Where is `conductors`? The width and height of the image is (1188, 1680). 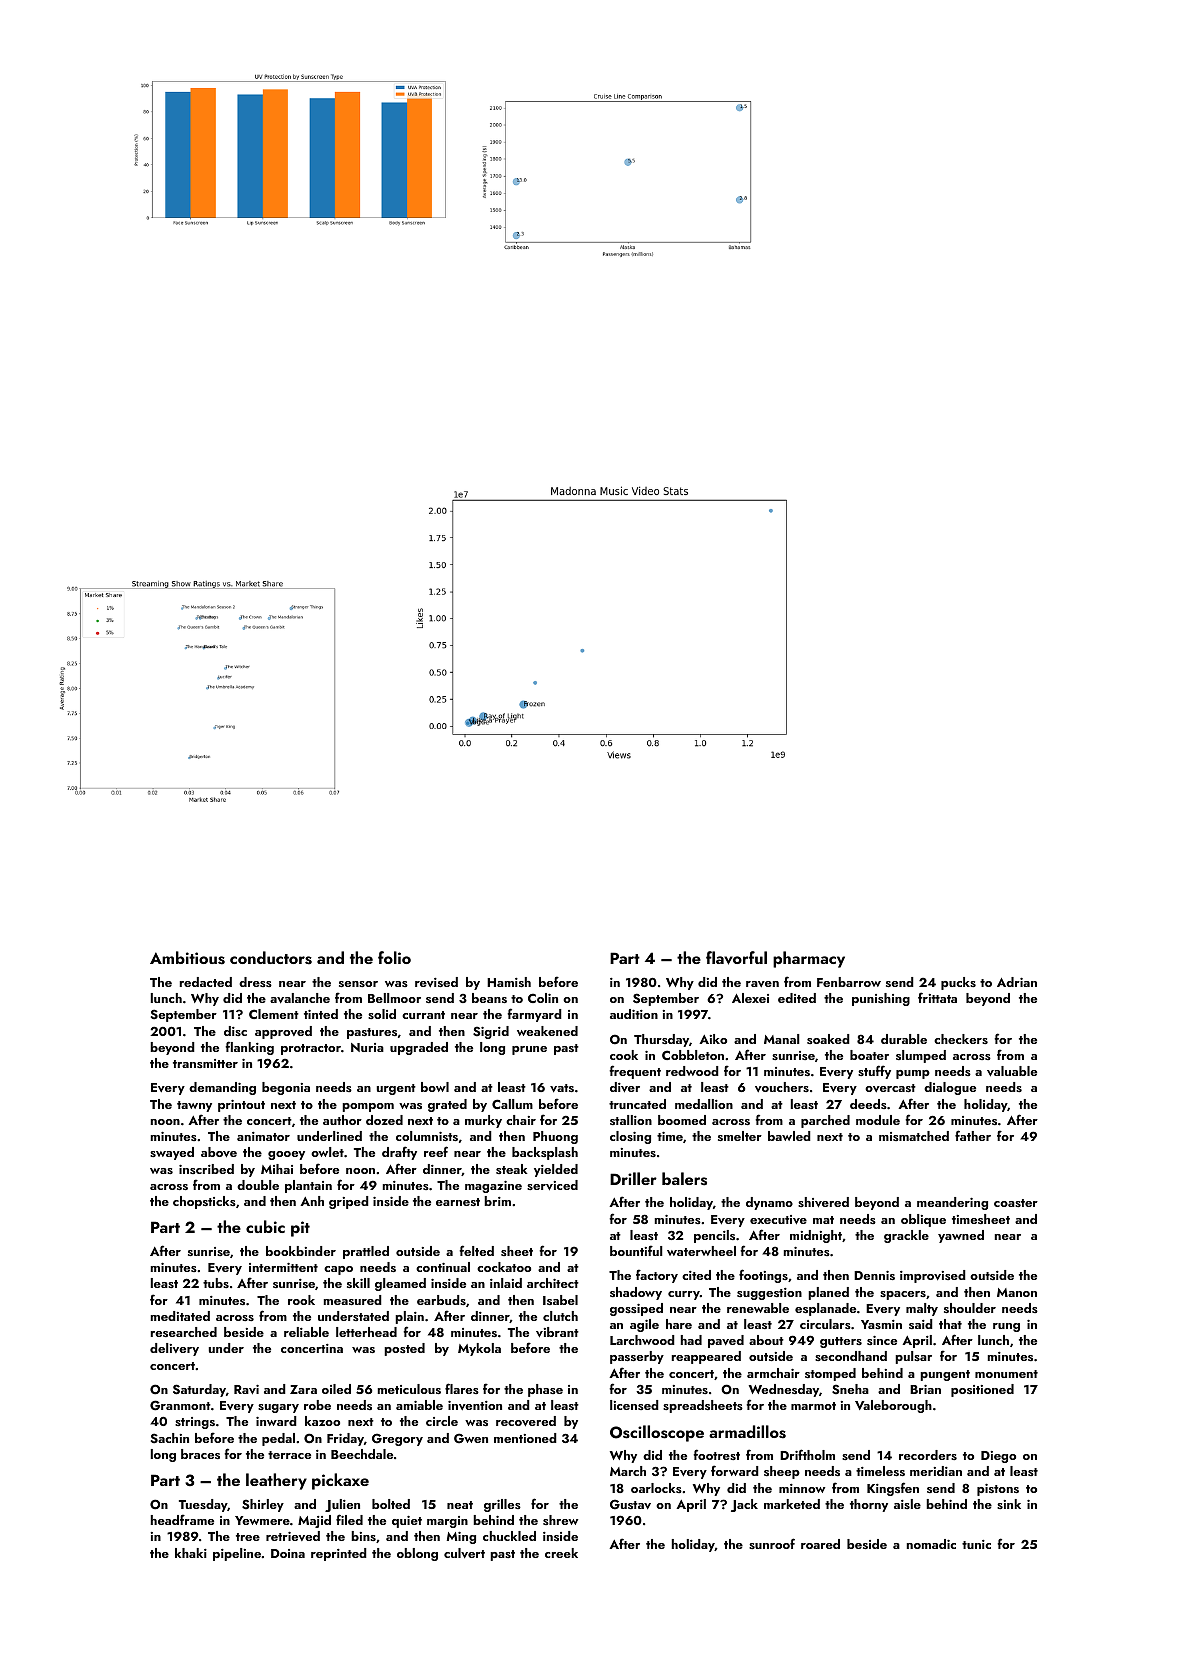
conductors is located at coordinates (271, 958).
